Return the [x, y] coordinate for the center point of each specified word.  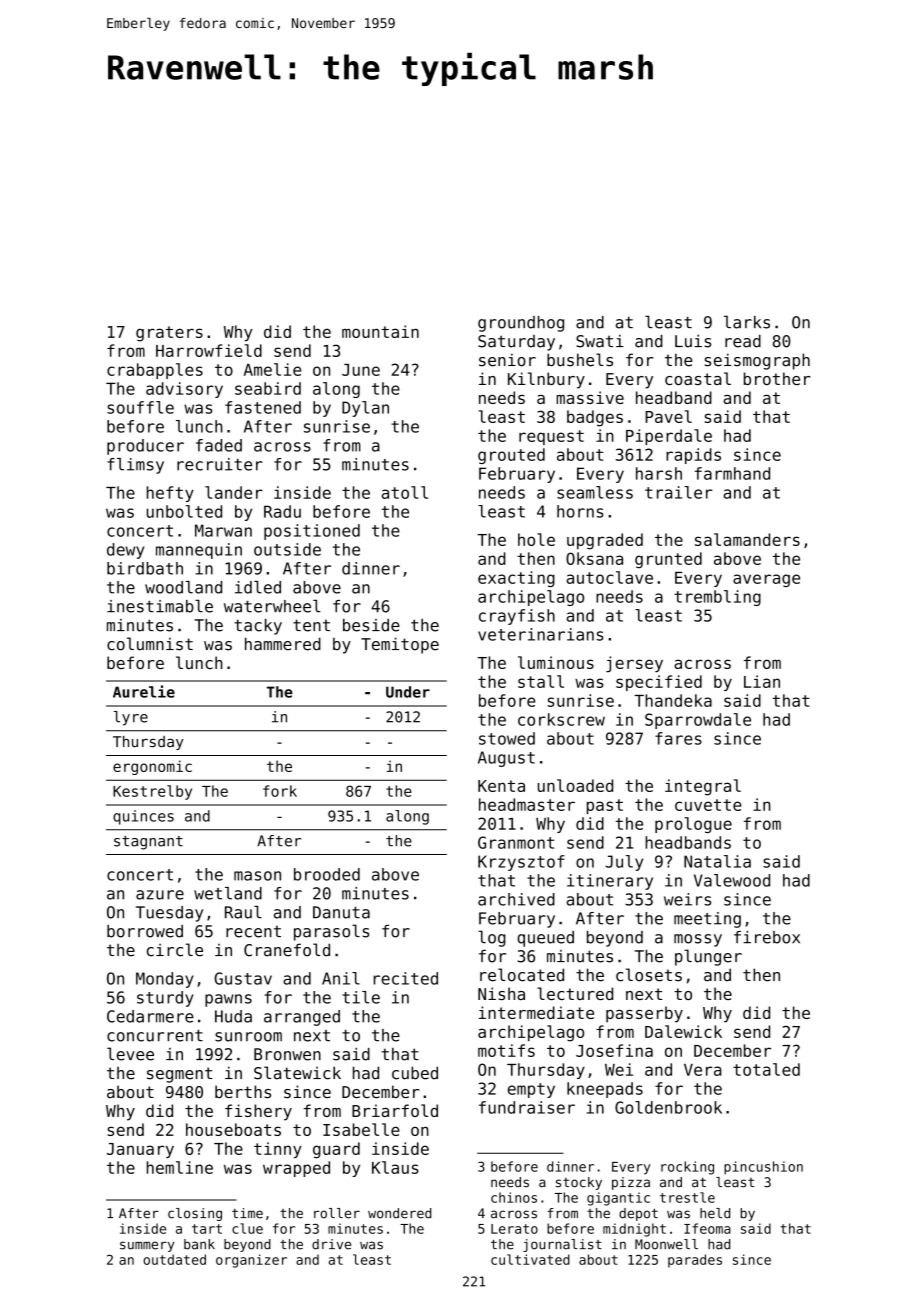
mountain [380, 331]
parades [695, 1261]
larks [747, 322]
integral [703, 787]
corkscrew [561, 719]
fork [280, 791]
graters [169, 334]
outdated [174, 1259]
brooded [327, 874]
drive [331, 1244]
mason [257, 876]
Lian [762, 681]
